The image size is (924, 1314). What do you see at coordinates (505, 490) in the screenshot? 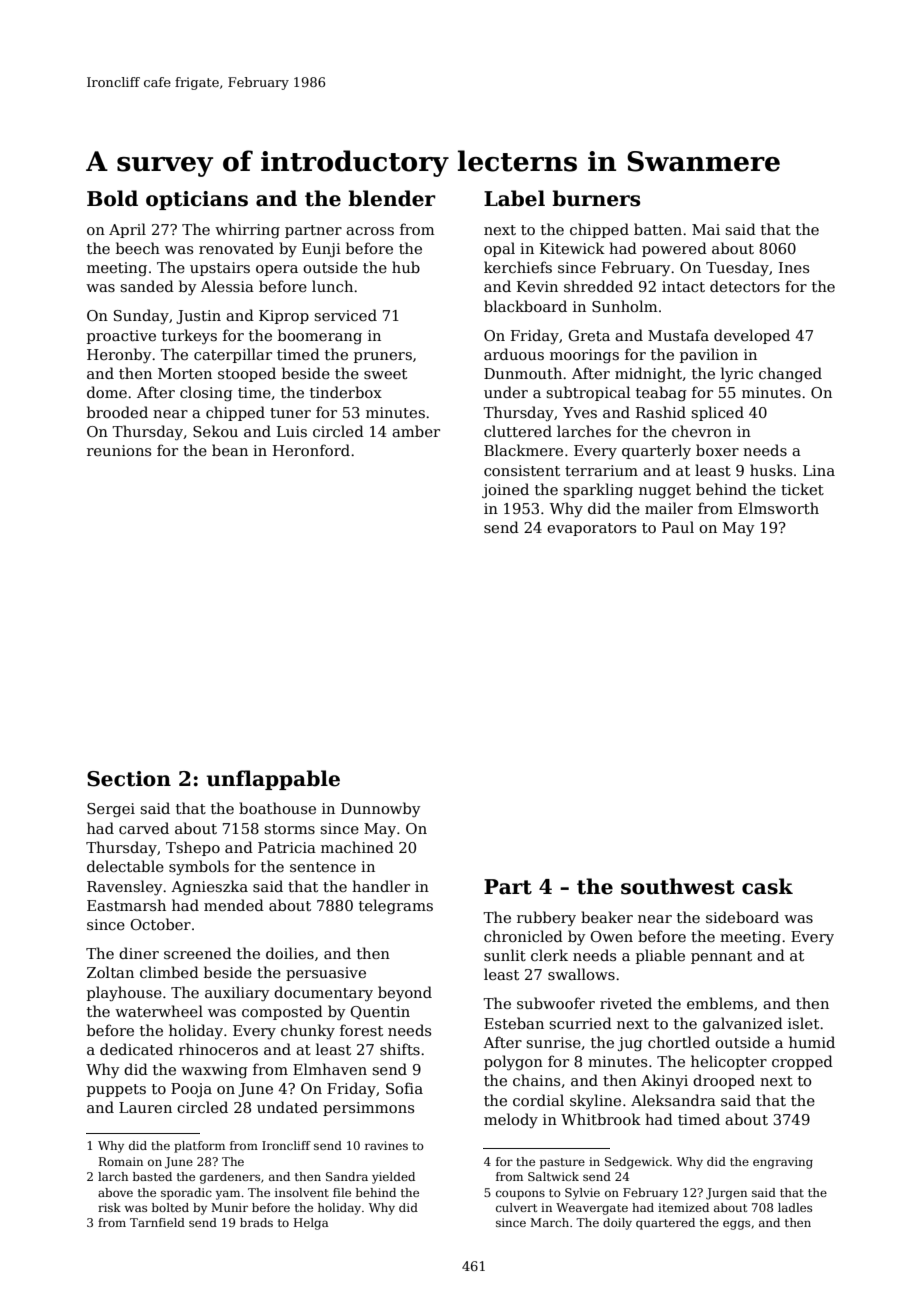
I see `joined` at bounding box center [505, 490].
